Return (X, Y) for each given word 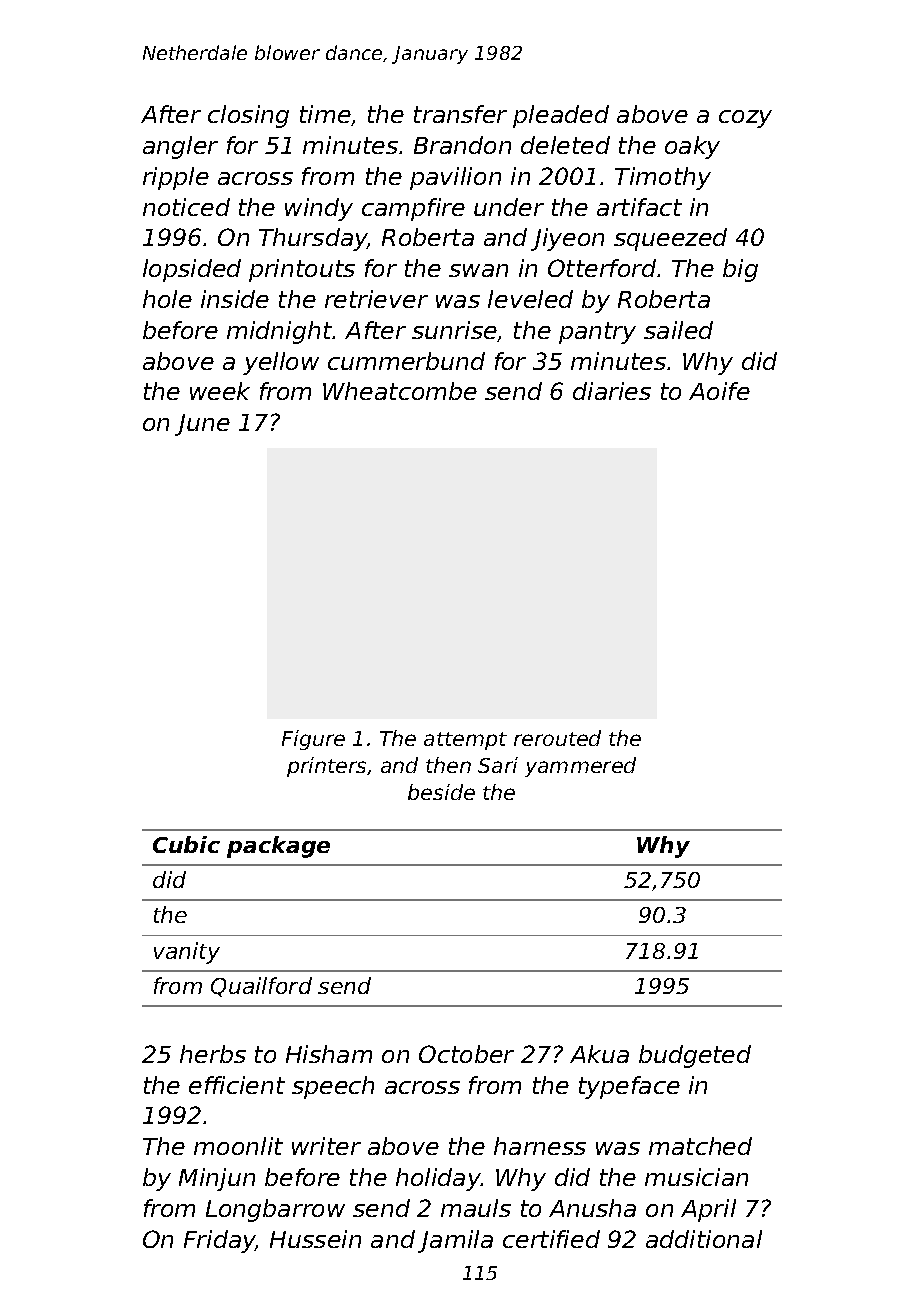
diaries (612, 391)
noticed (186, 207)
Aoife (719, 391)
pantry (597, 333)
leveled (530, 299)
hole (167, 299)
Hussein (315, 1239)
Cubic (186, 844)
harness (540, 1146)
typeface (629, 1087)
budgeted (695, 1056)
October (466, 1054)
